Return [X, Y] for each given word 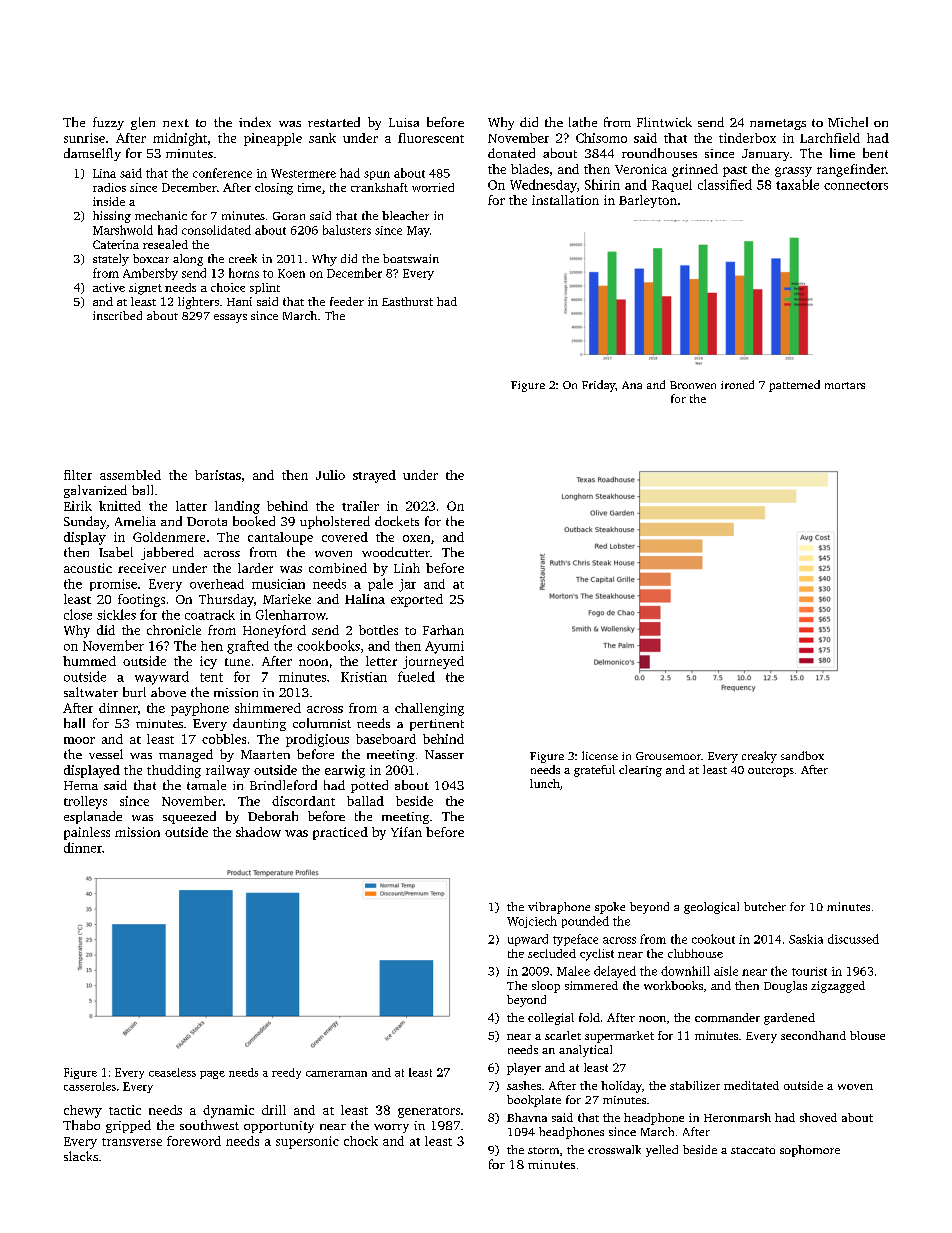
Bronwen [693, 385]
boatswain [411, 258]
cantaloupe [280, 538]
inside [109, 201]
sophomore [810, 1151]
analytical [585, 1051]
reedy [286, 1073]
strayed [374, 476]
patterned [794, 386]
